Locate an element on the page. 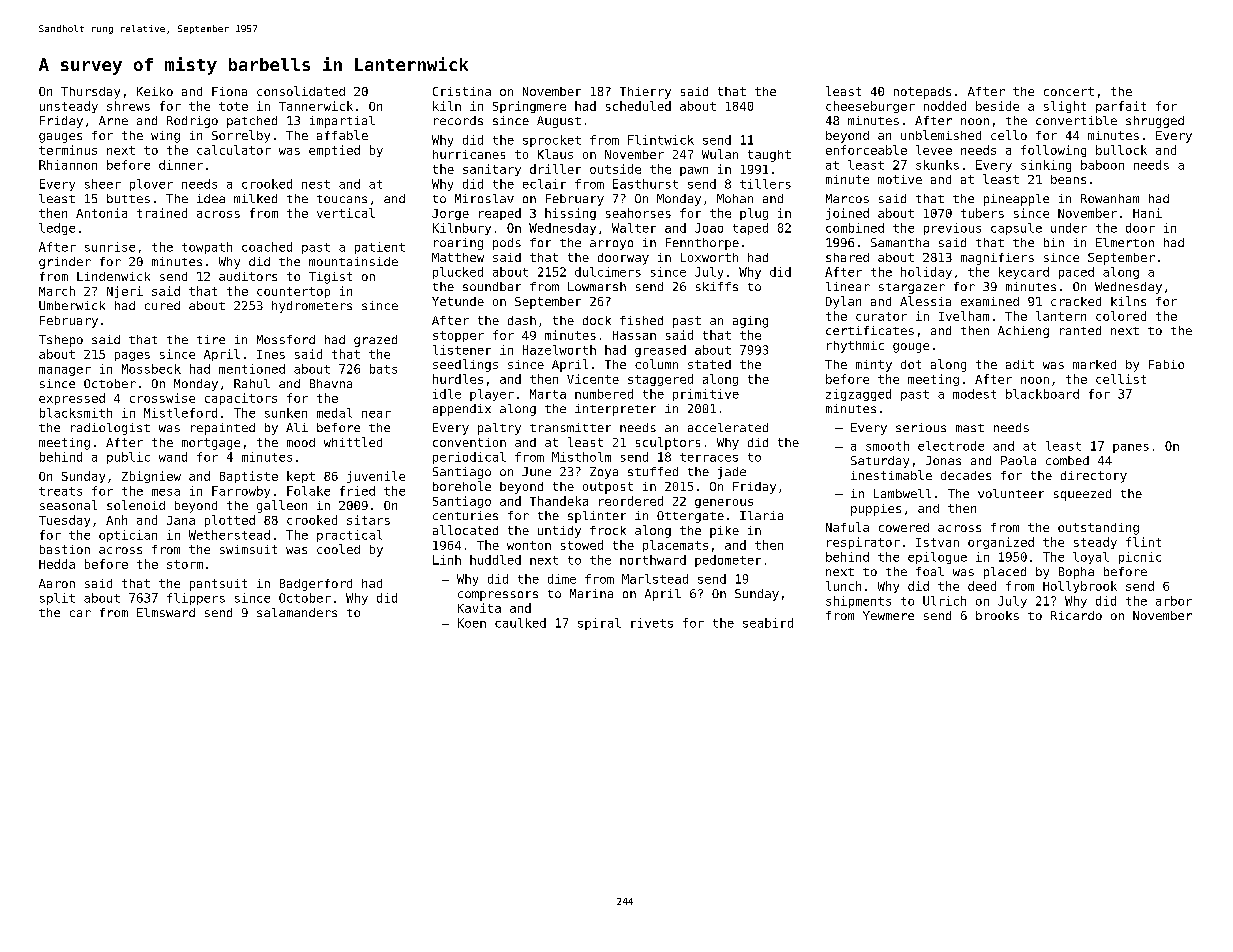 Image resolution: width=1233 pixels, height=952 pixels. notepads is located at coordinates (922, 93).
